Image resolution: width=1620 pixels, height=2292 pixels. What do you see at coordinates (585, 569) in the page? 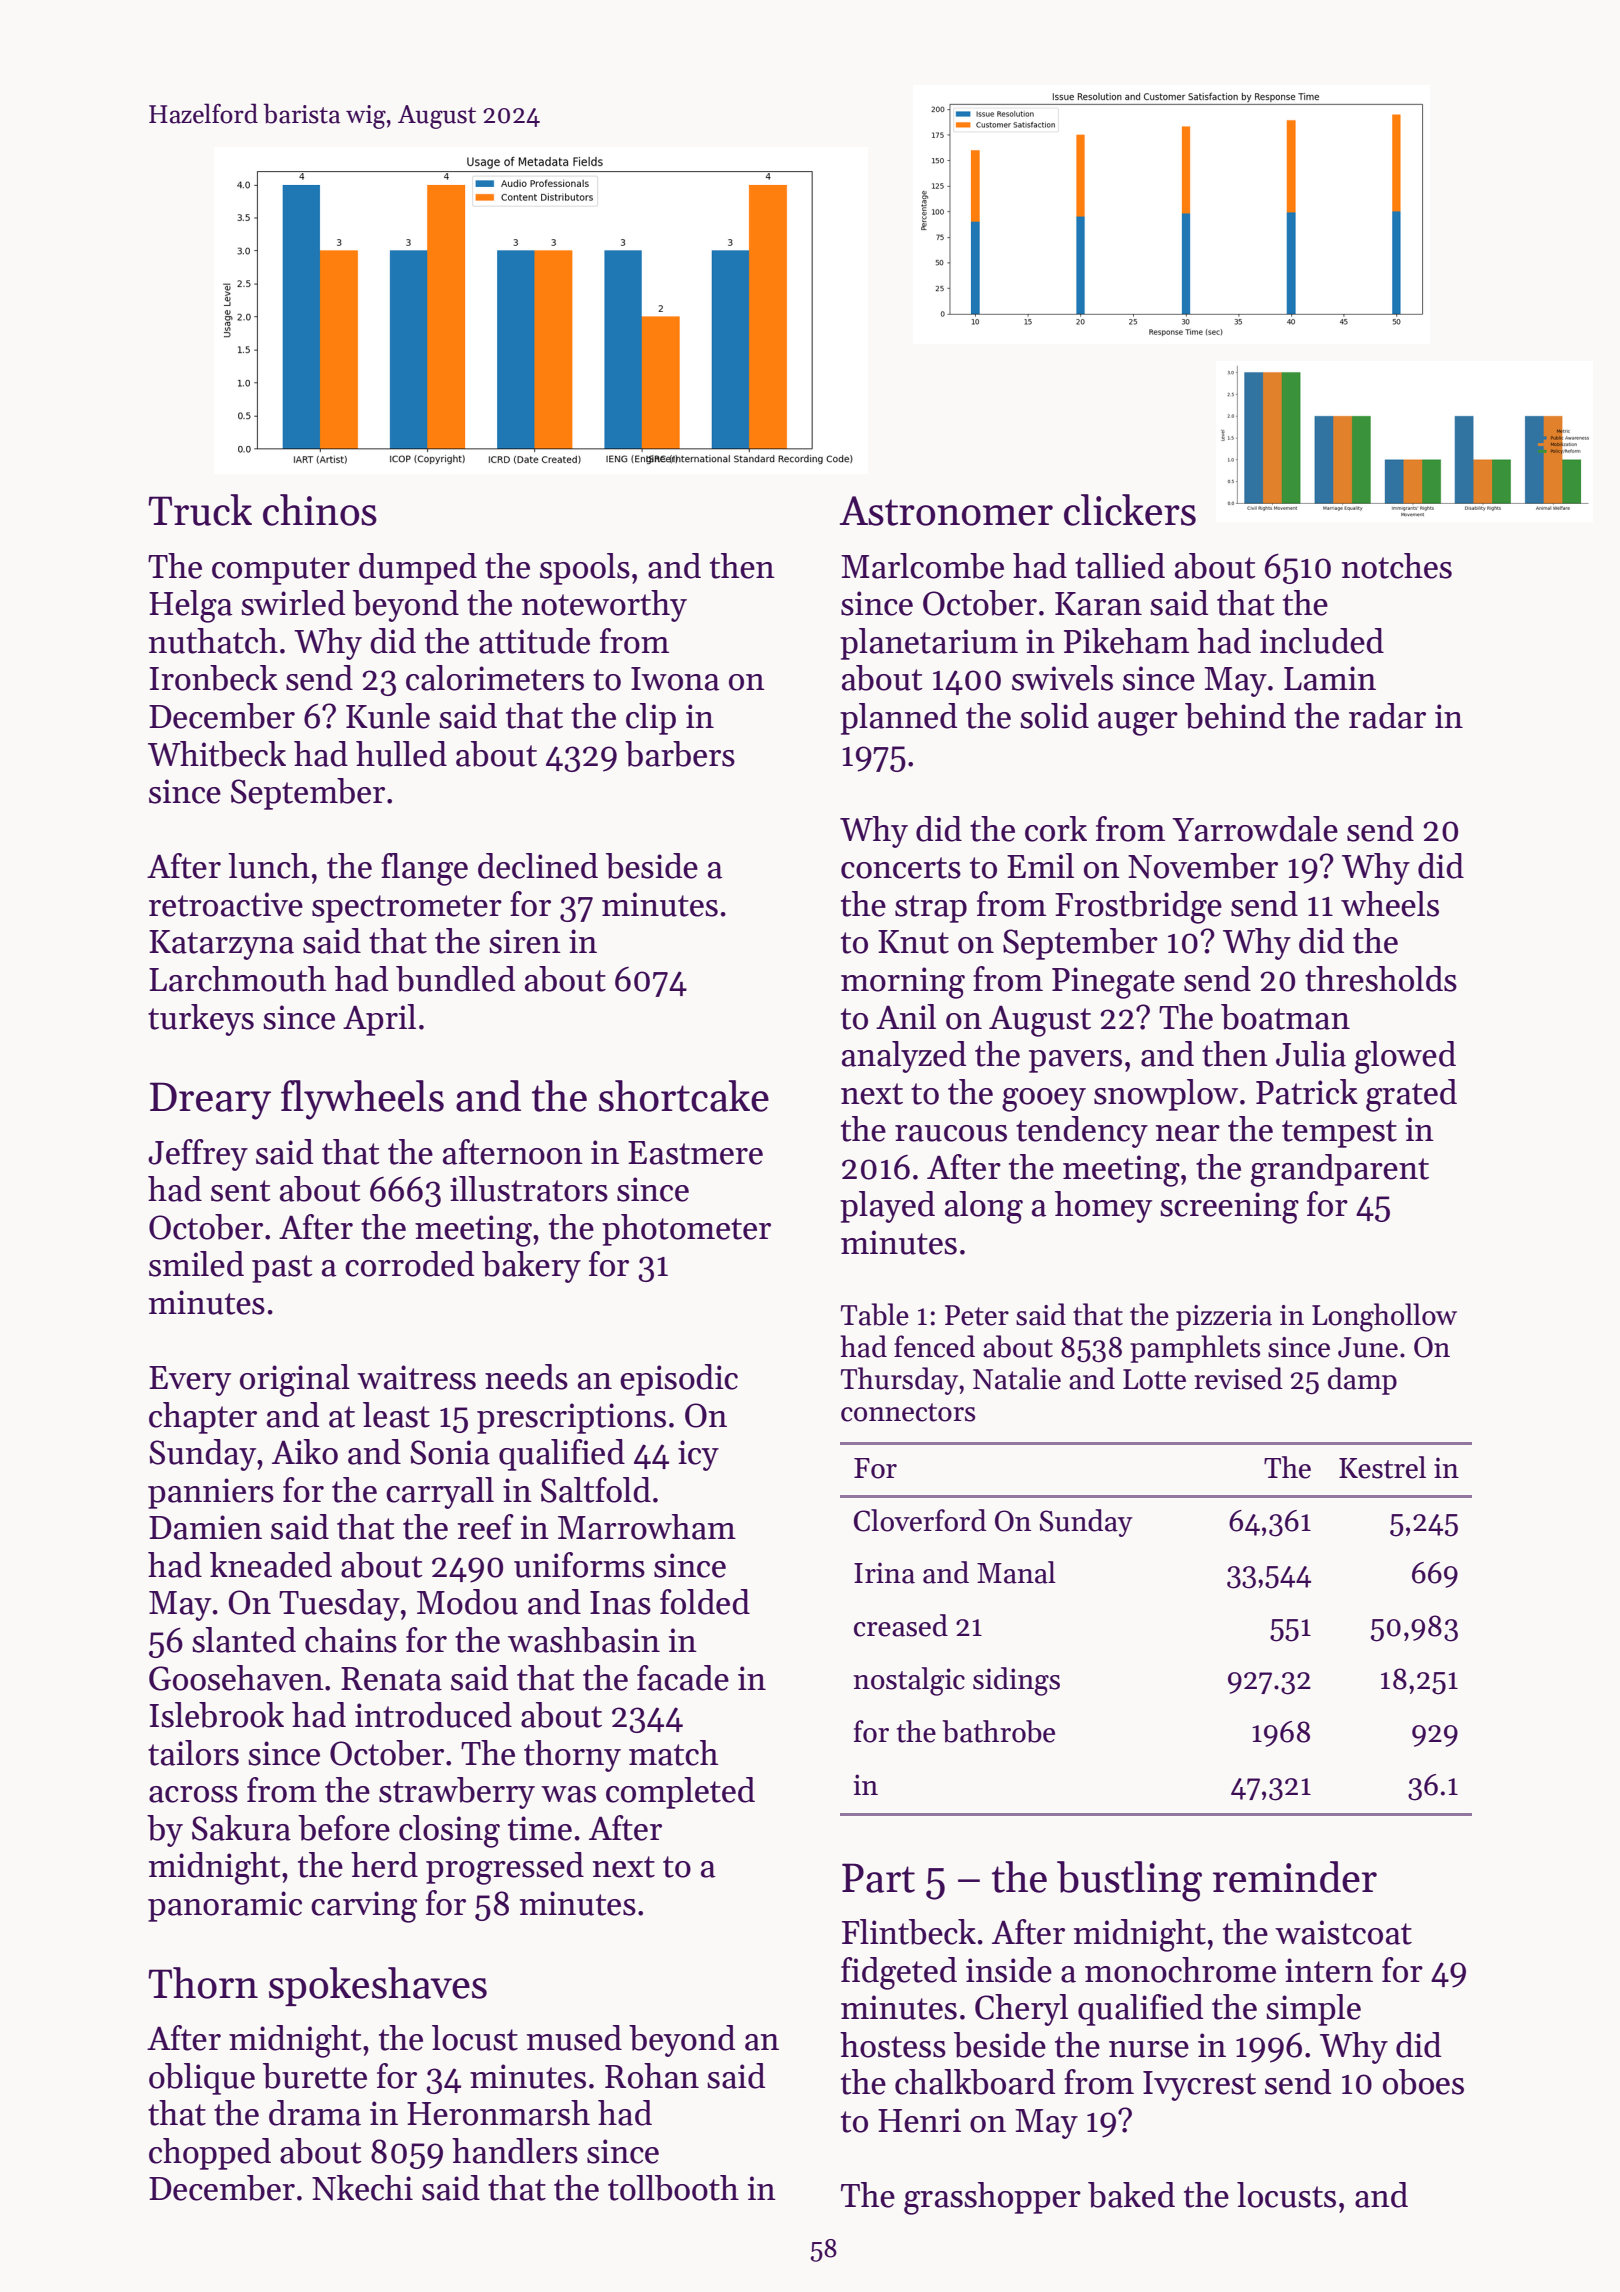
I see `spools` at bounding box center [585, 569].
